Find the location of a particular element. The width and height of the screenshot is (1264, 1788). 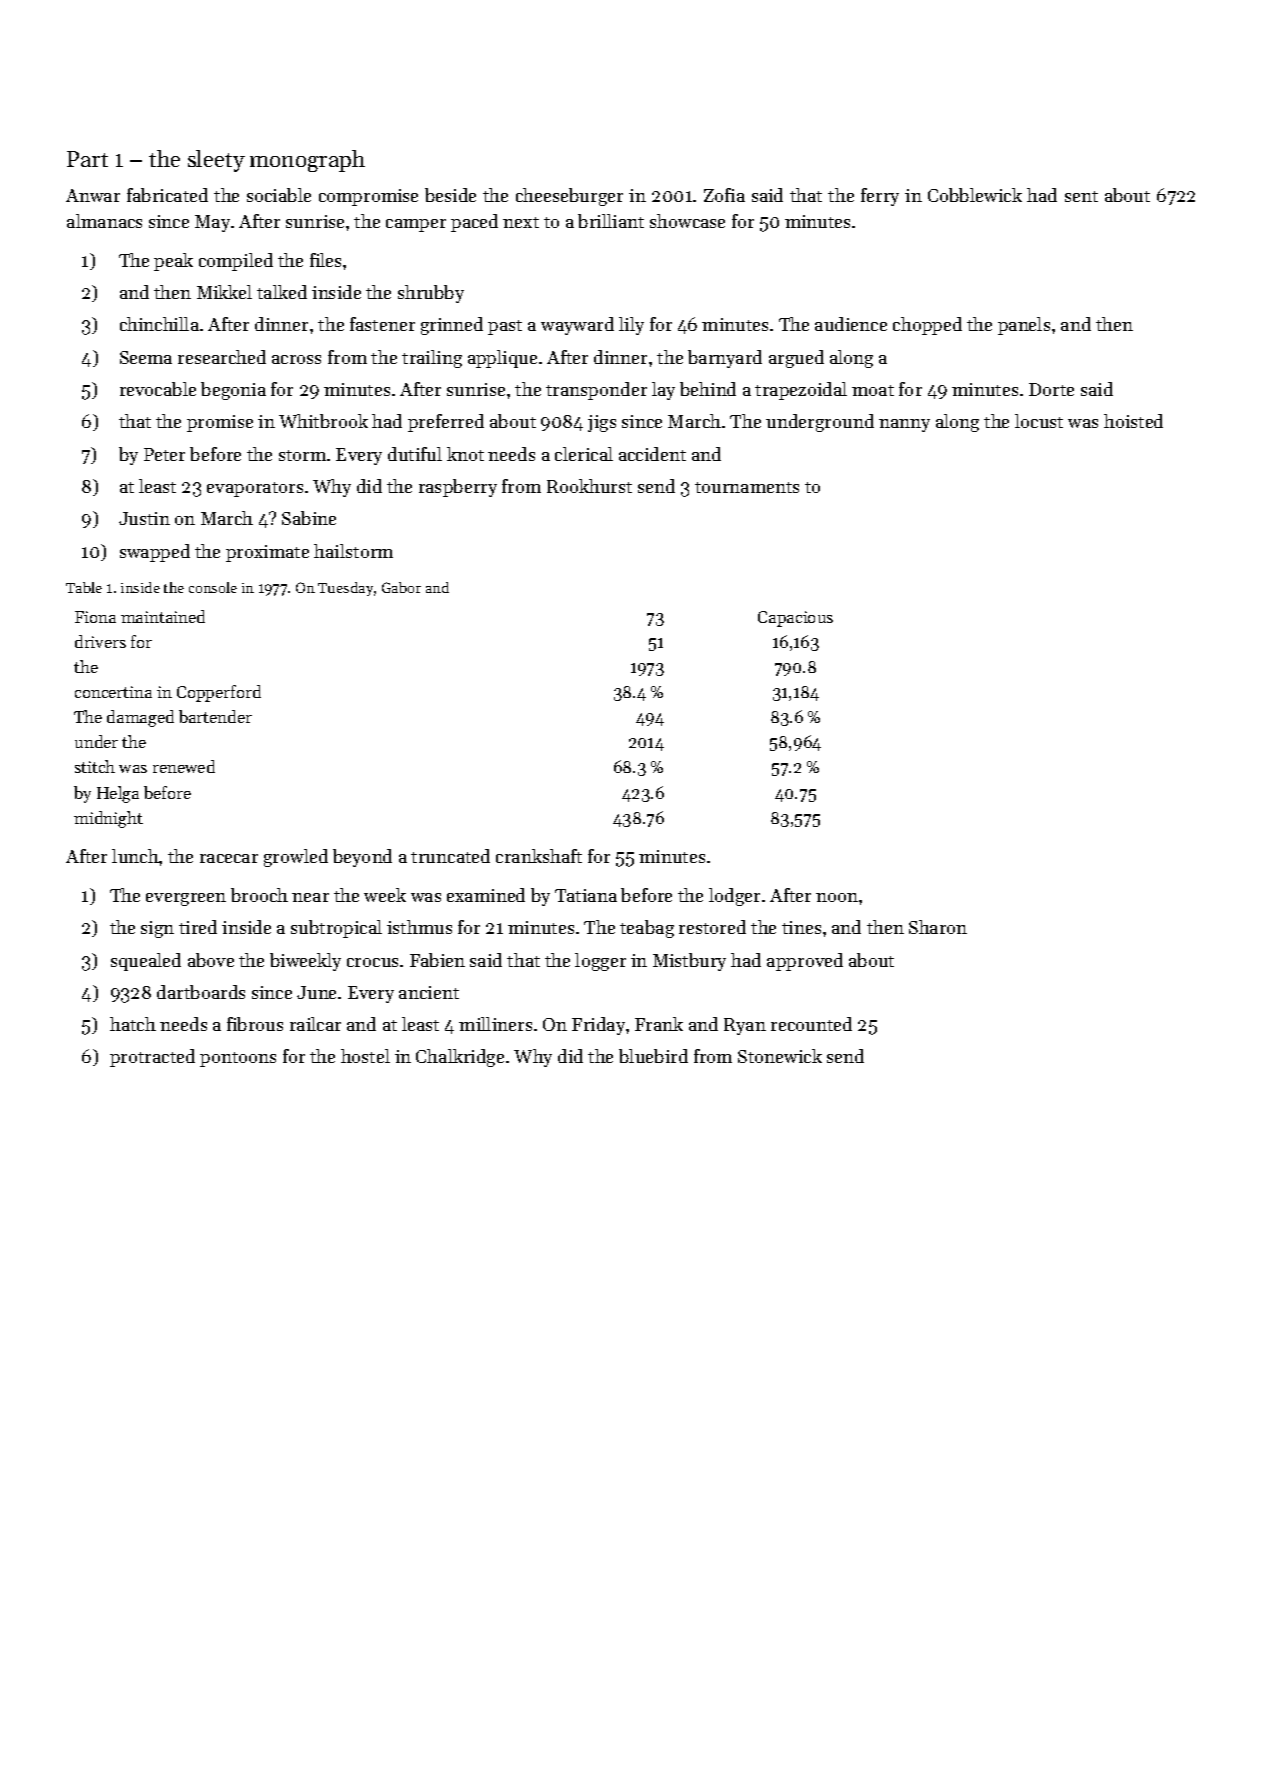

protracted is located at coordinates (152, 1058).
